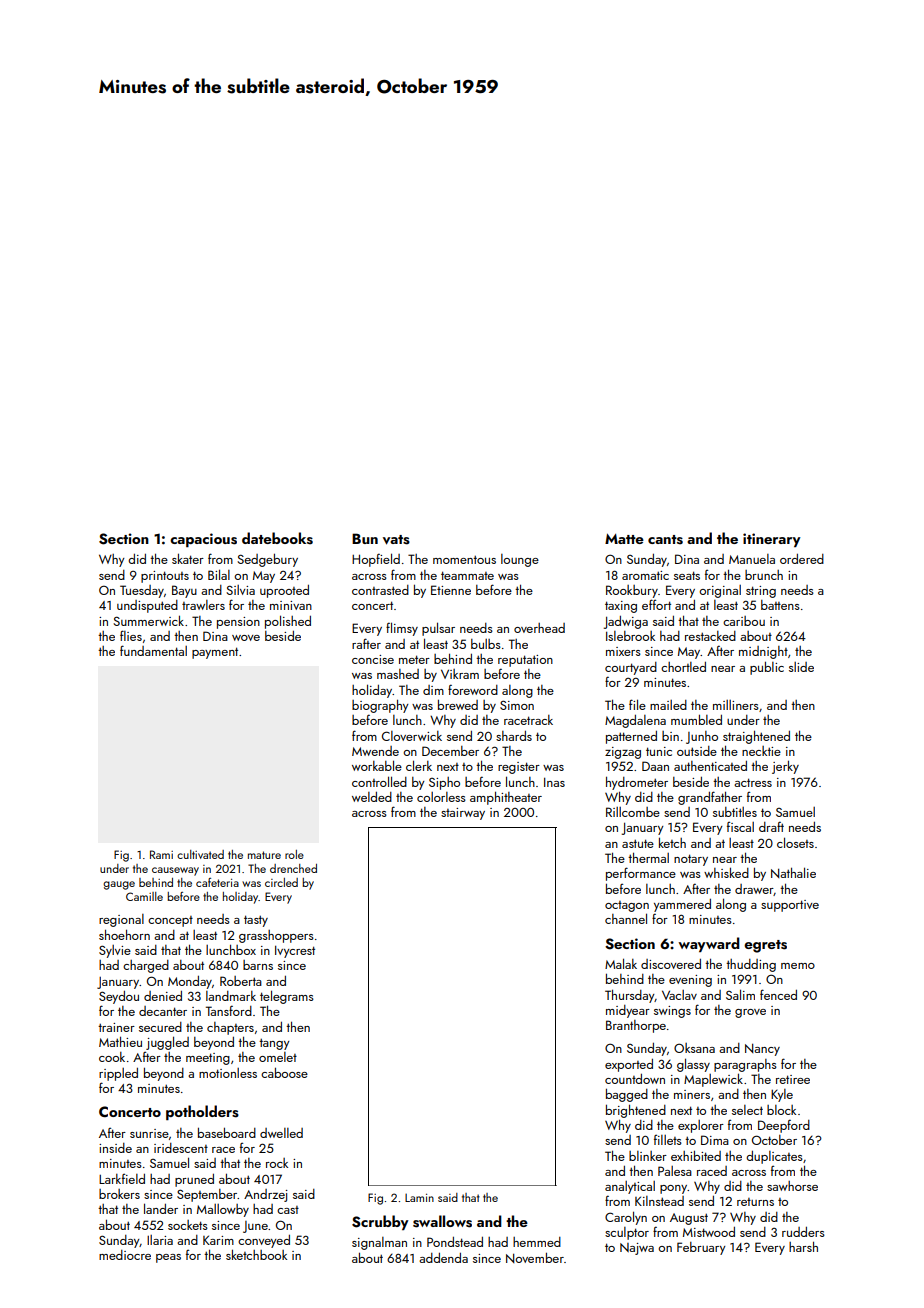 The image size is (924, 1308). Describe the element at coordinates (635, 721) in the screenshot. I see `Magdalena` at that location.
